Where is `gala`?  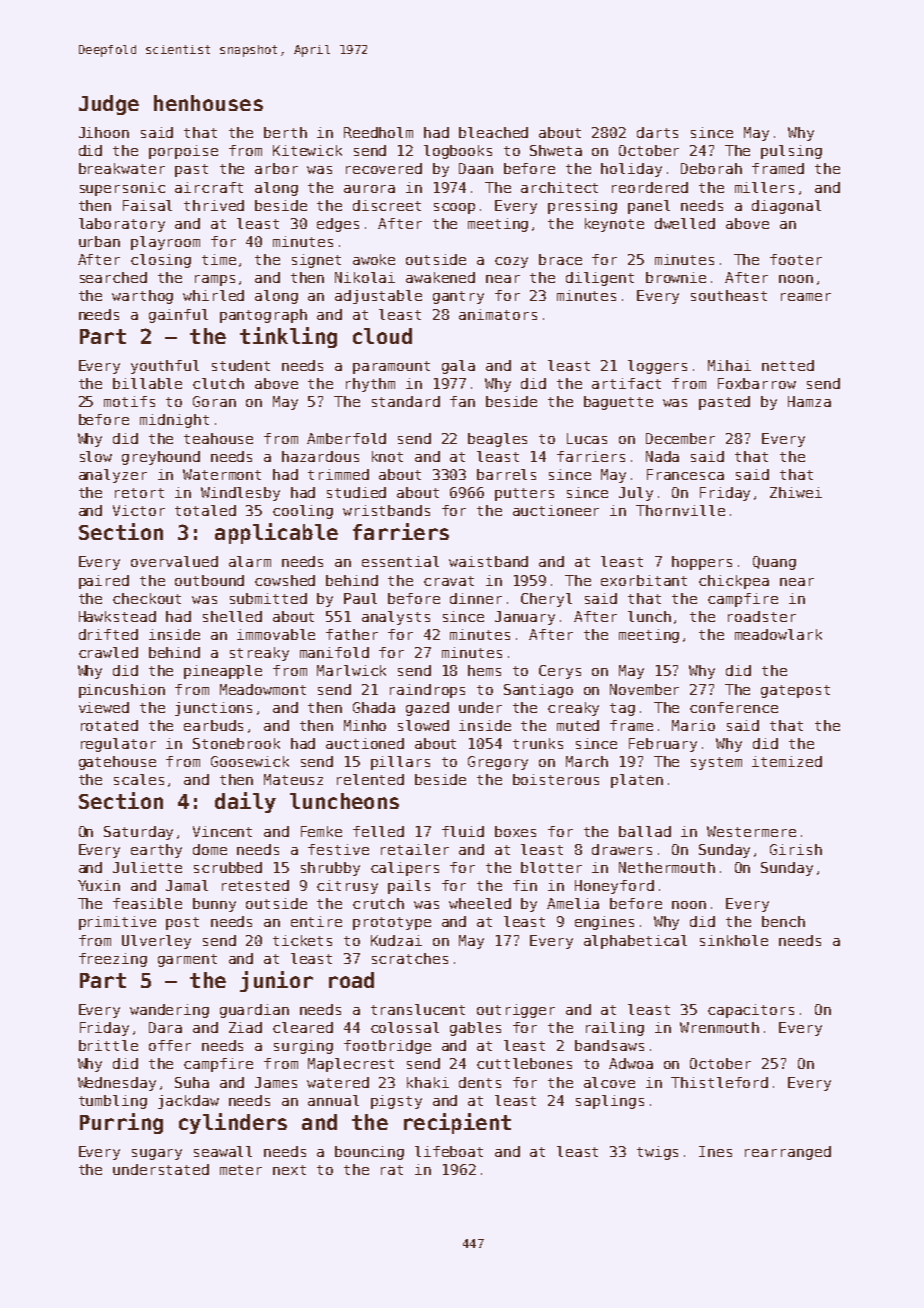
gala is located at coordinates (458, 367).
